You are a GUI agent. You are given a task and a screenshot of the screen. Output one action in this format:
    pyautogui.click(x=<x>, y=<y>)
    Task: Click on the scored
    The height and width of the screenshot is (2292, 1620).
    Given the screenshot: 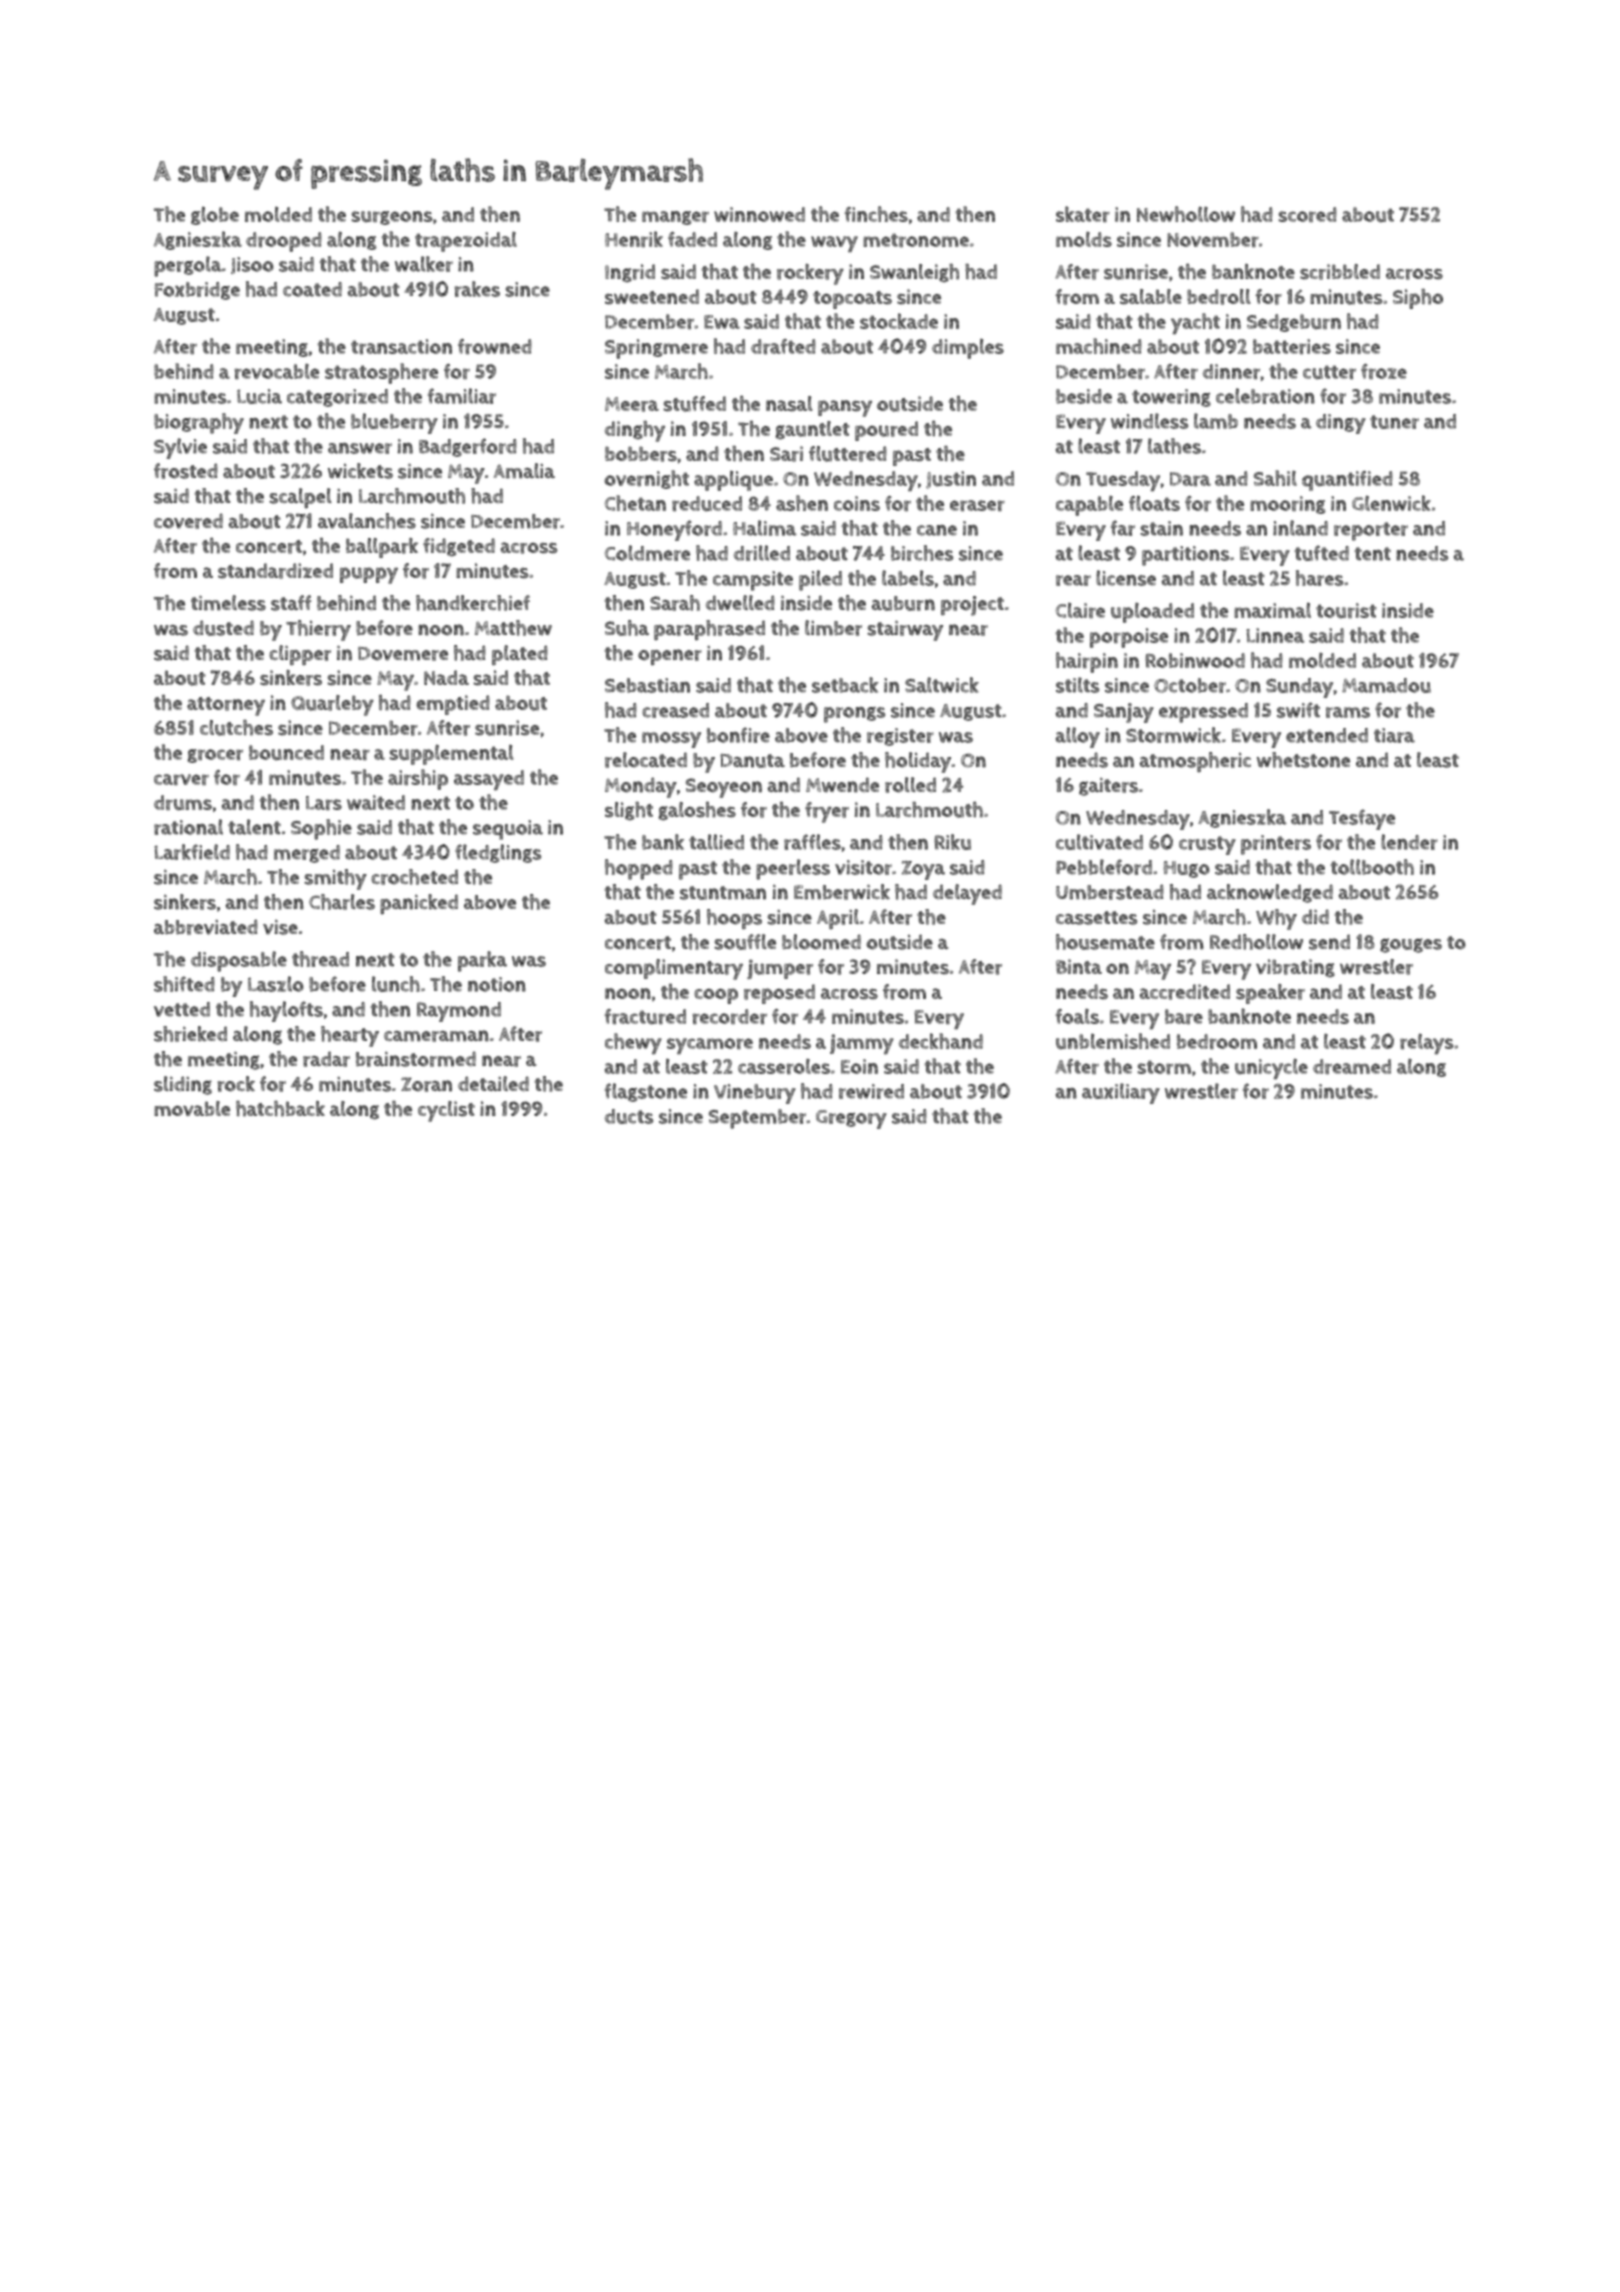 What is the action you would take?
    pyautogui.click(x=1307, y=215)
